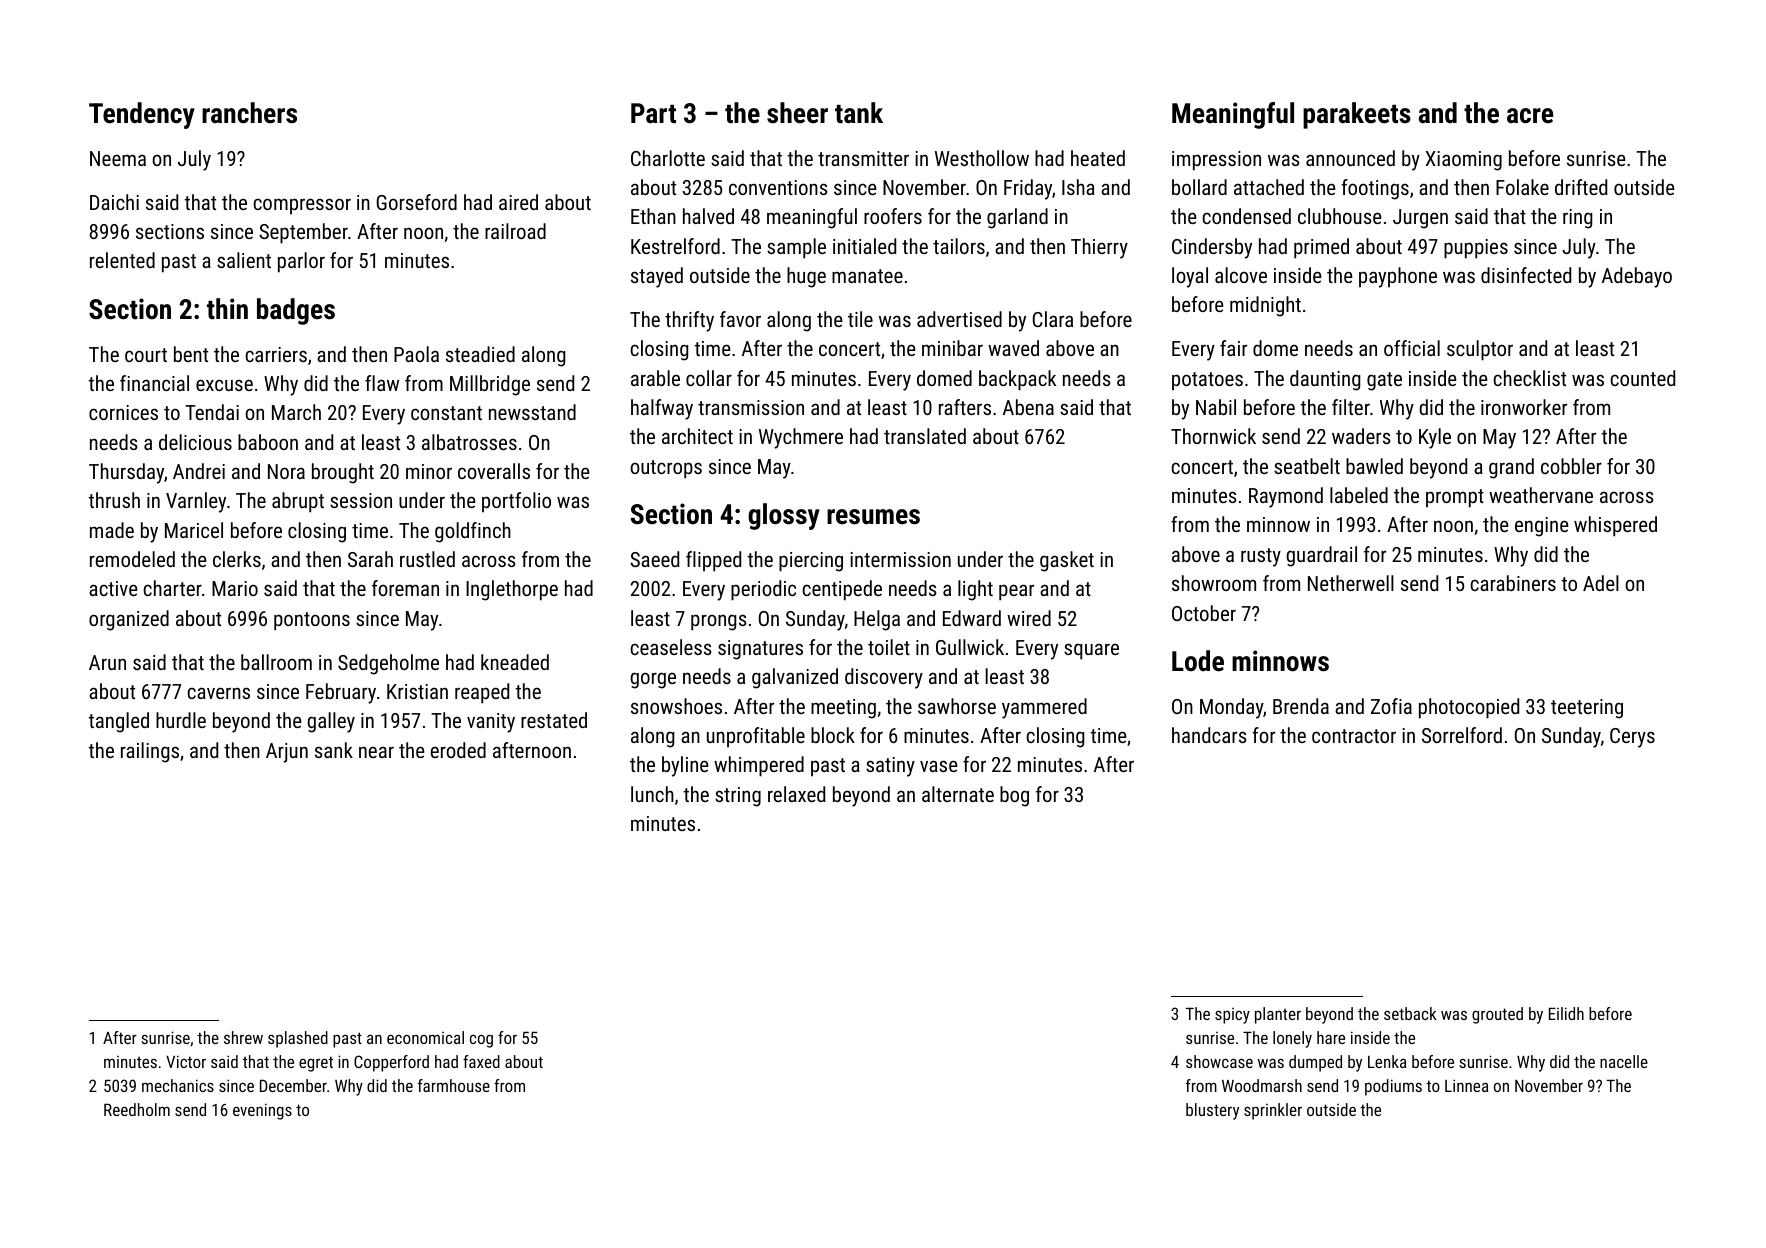  Describe the element at coordinates (1301, 706) in the image. I see `Brenda` at that location.
